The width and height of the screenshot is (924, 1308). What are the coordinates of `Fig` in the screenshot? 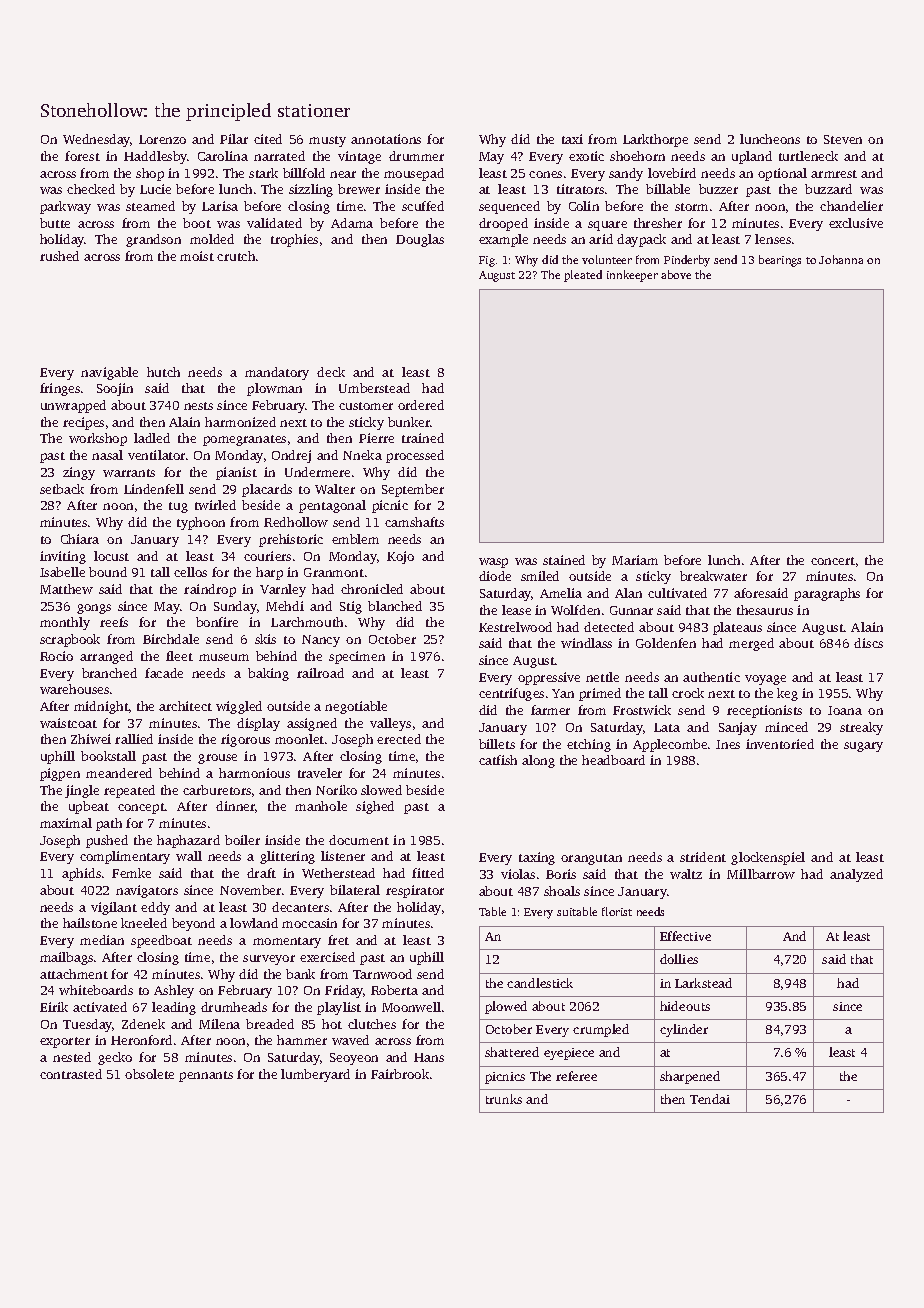 It's located at (487, 261).
